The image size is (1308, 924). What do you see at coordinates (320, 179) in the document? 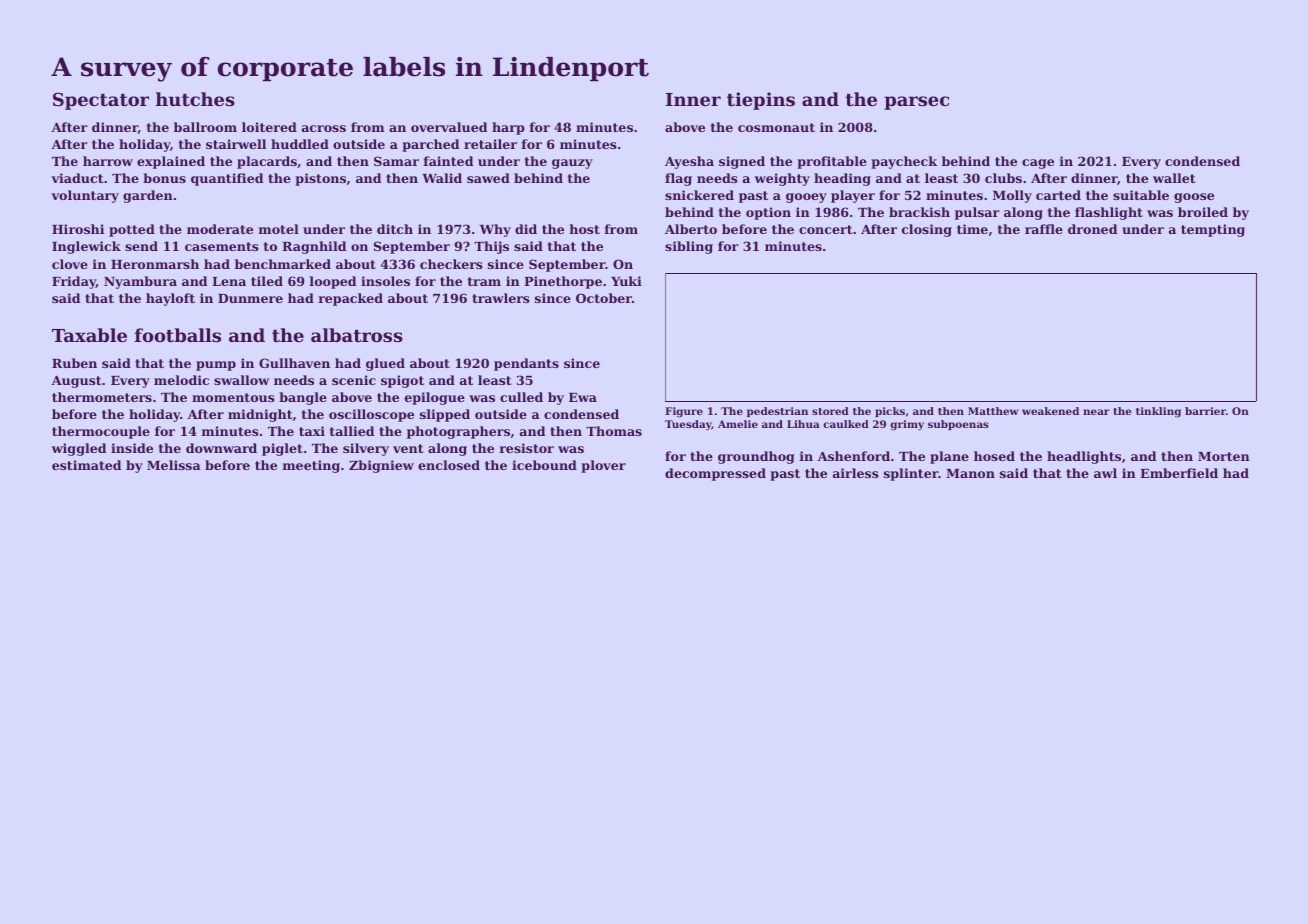
I see `pistons` at bounding box center [320, 179].
